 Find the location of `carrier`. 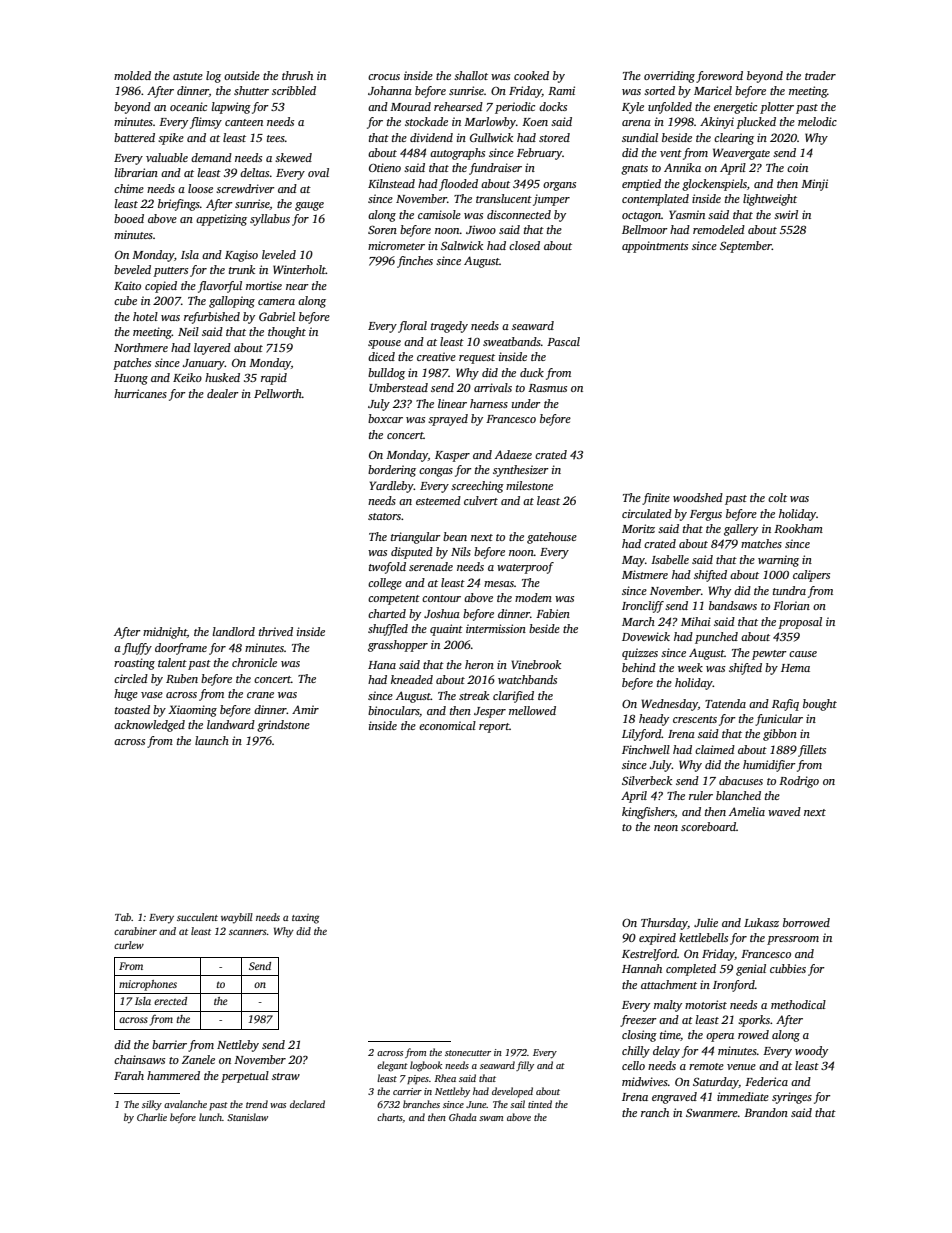

carrier is located at coordinates (407, 1091).
